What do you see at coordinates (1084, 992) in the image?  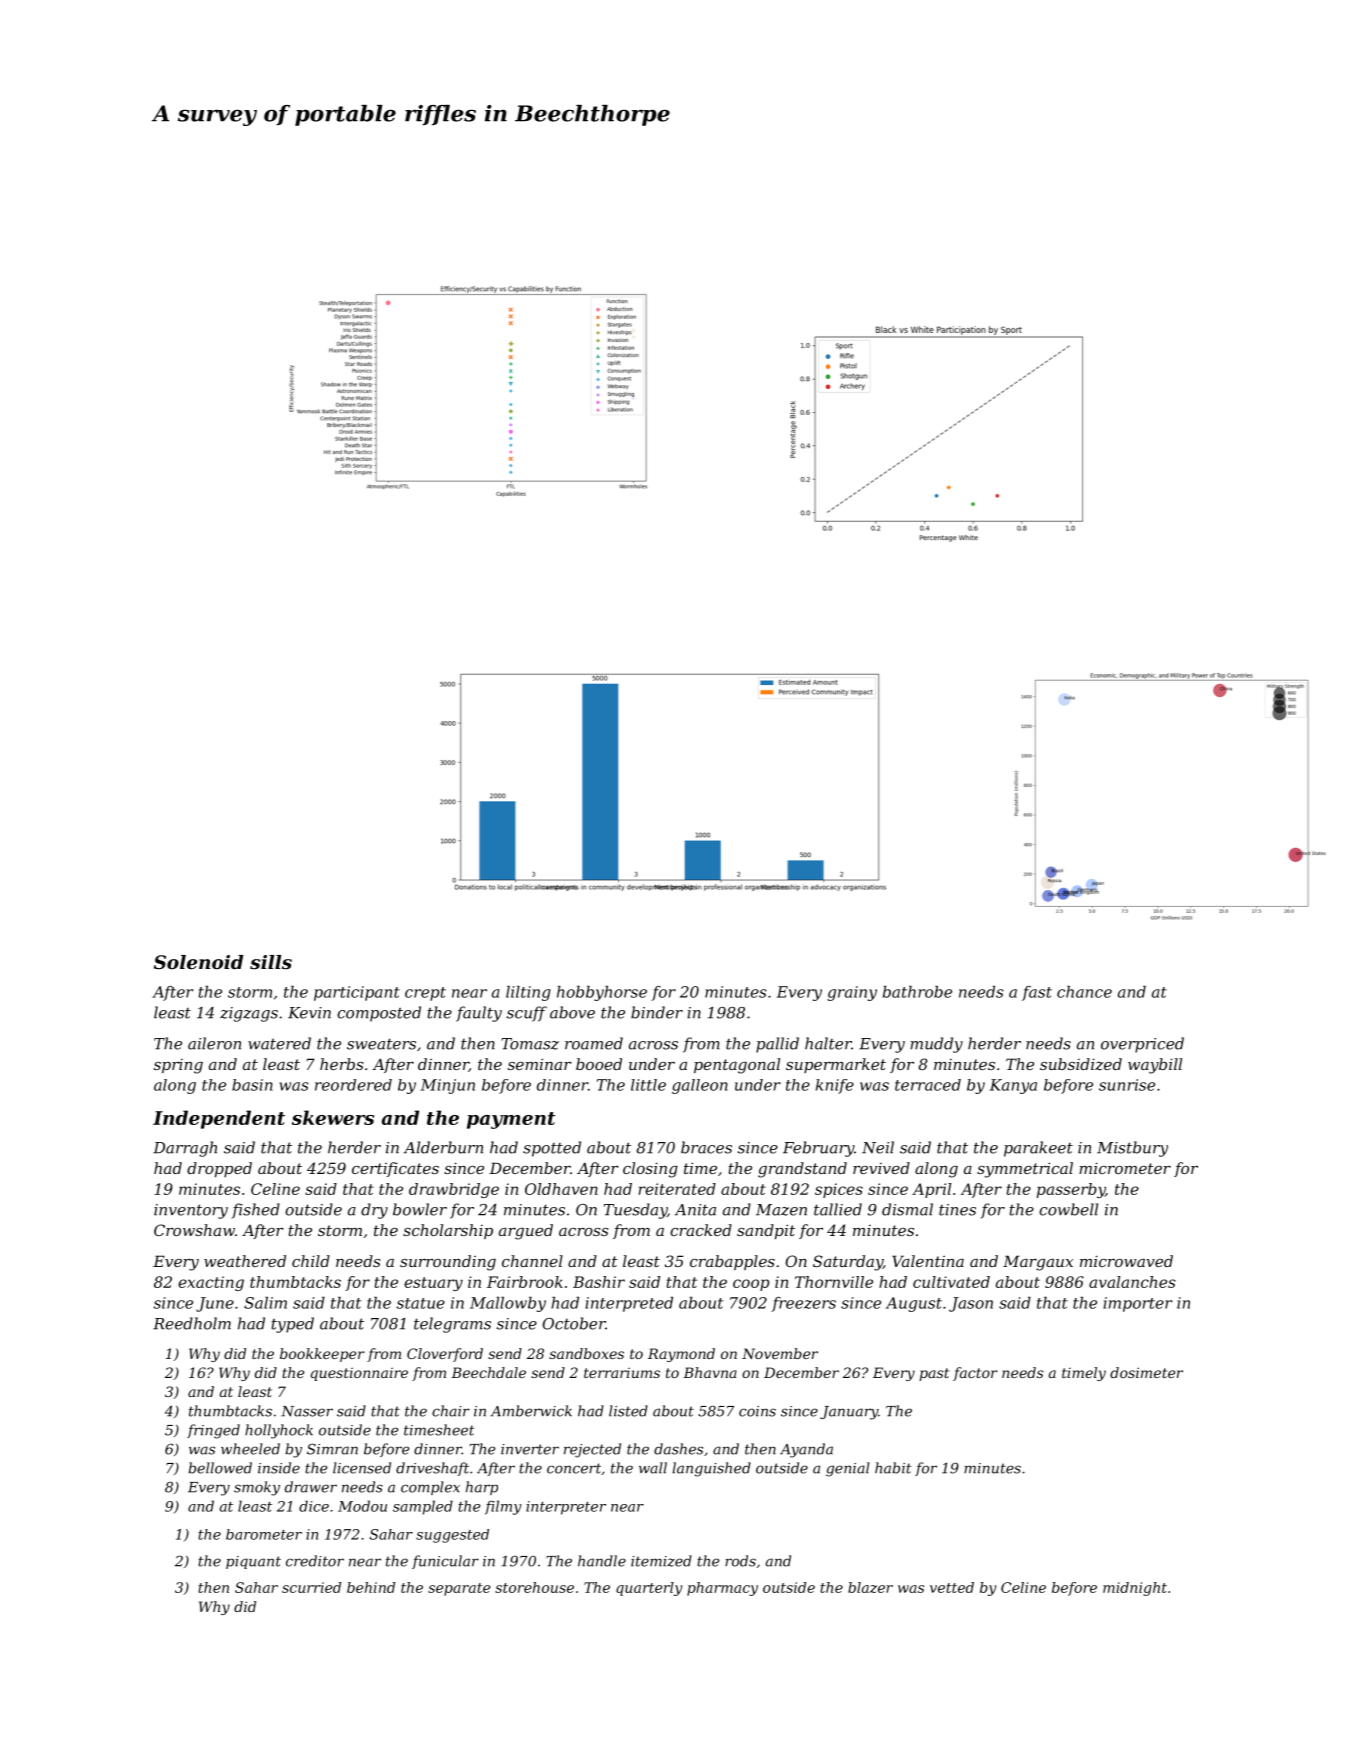 I see `chance` at bounding box center [1084, 992].
